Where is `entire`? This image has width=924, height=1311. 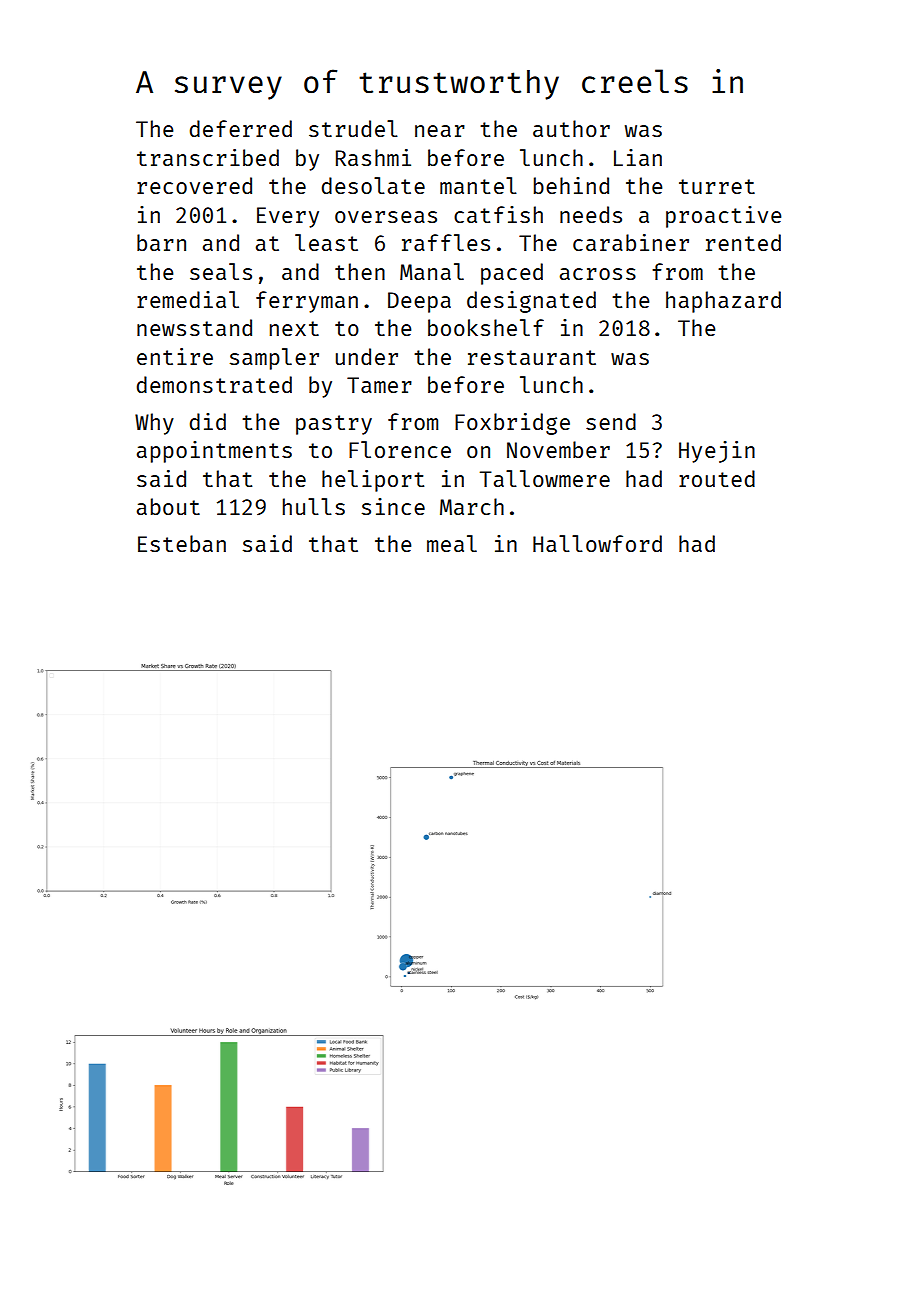 entire is located at coordinates (175, 356).
